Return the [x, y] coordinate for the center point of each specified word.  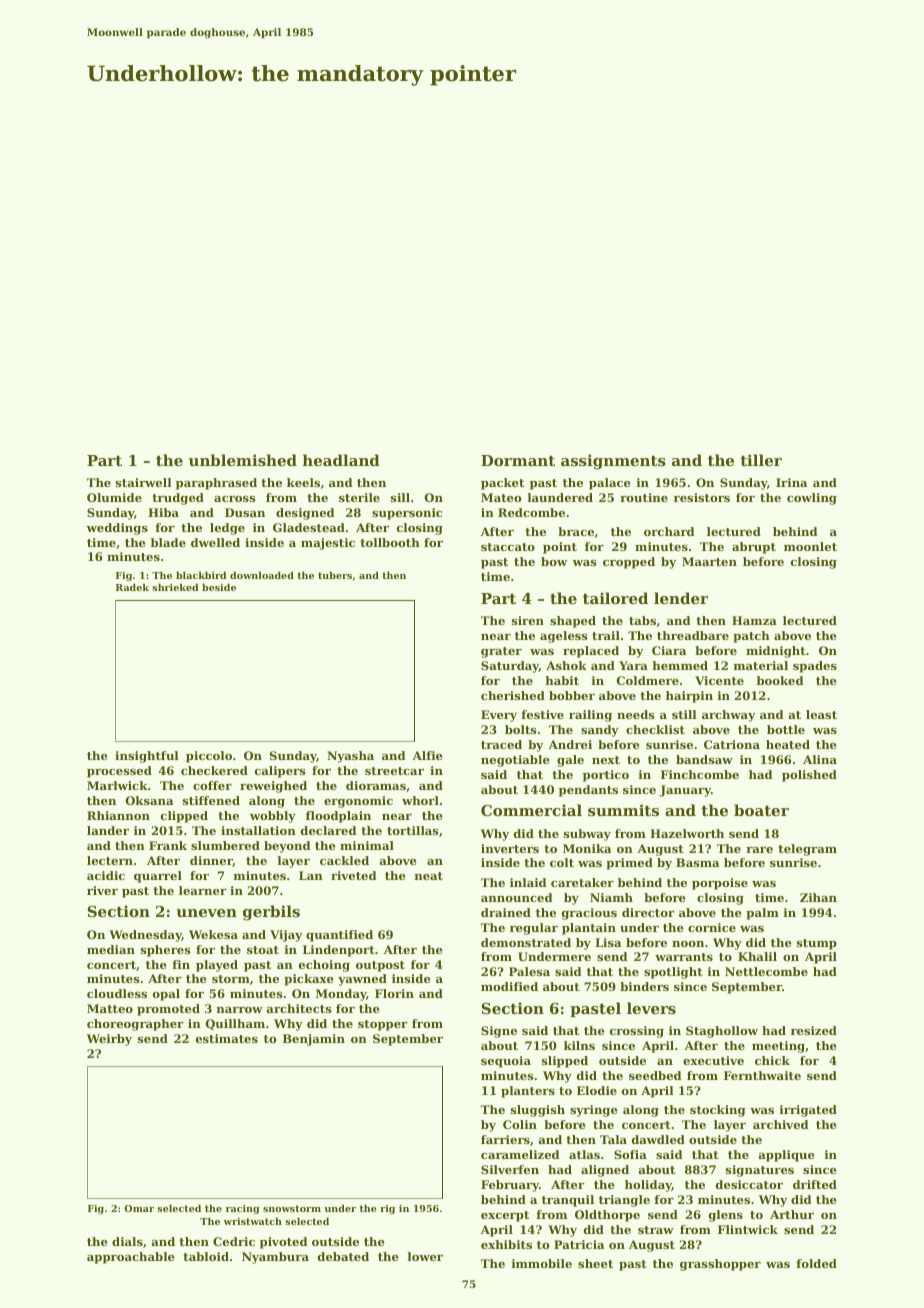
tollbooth [390, 542]
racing [243, 1209]
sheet [595, 1263]
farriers [505, 1139]
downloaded [262, 575]
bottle [786, 729]
